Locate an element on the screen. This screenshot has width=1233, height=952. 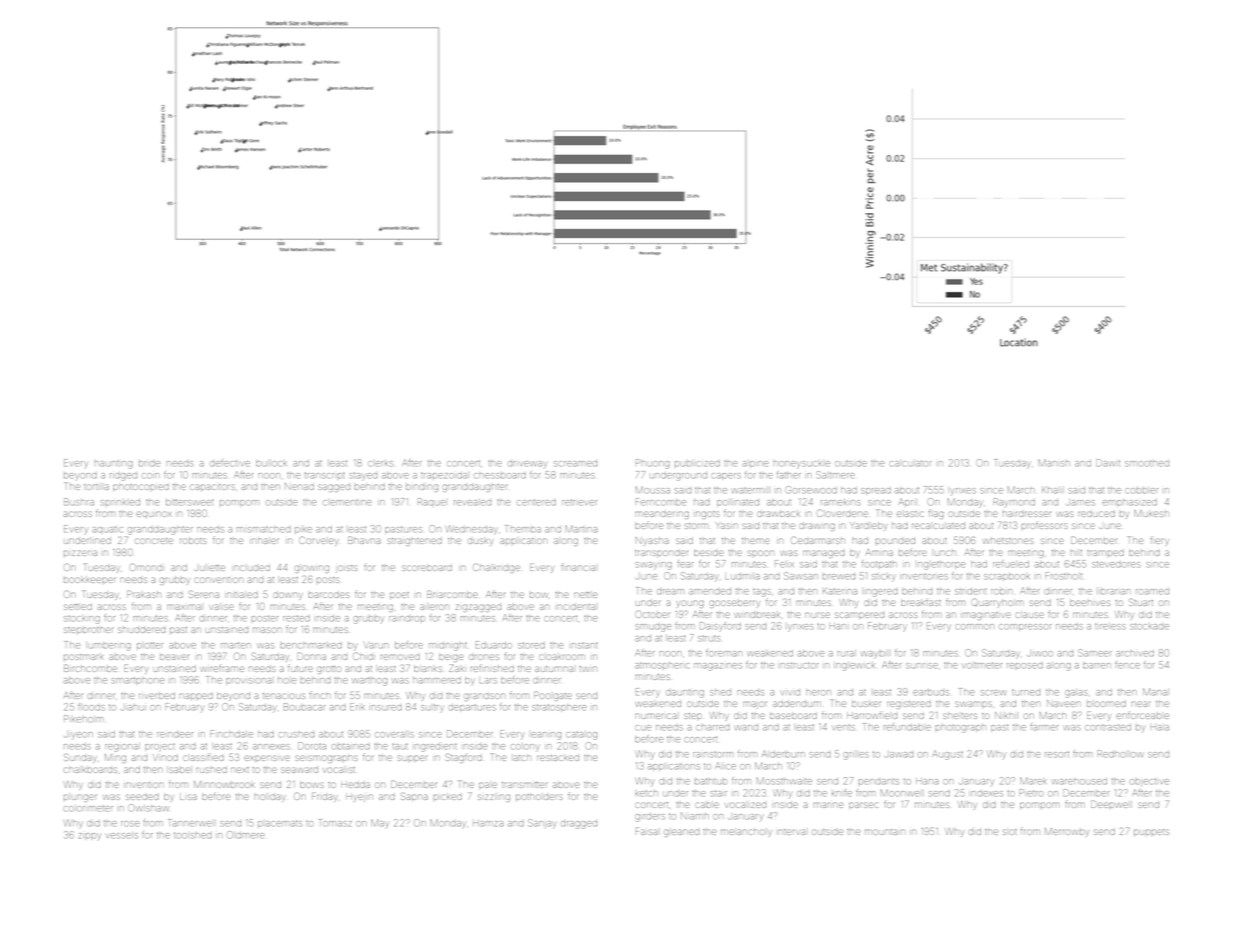
screamed is located at coordinates (575, 464).
